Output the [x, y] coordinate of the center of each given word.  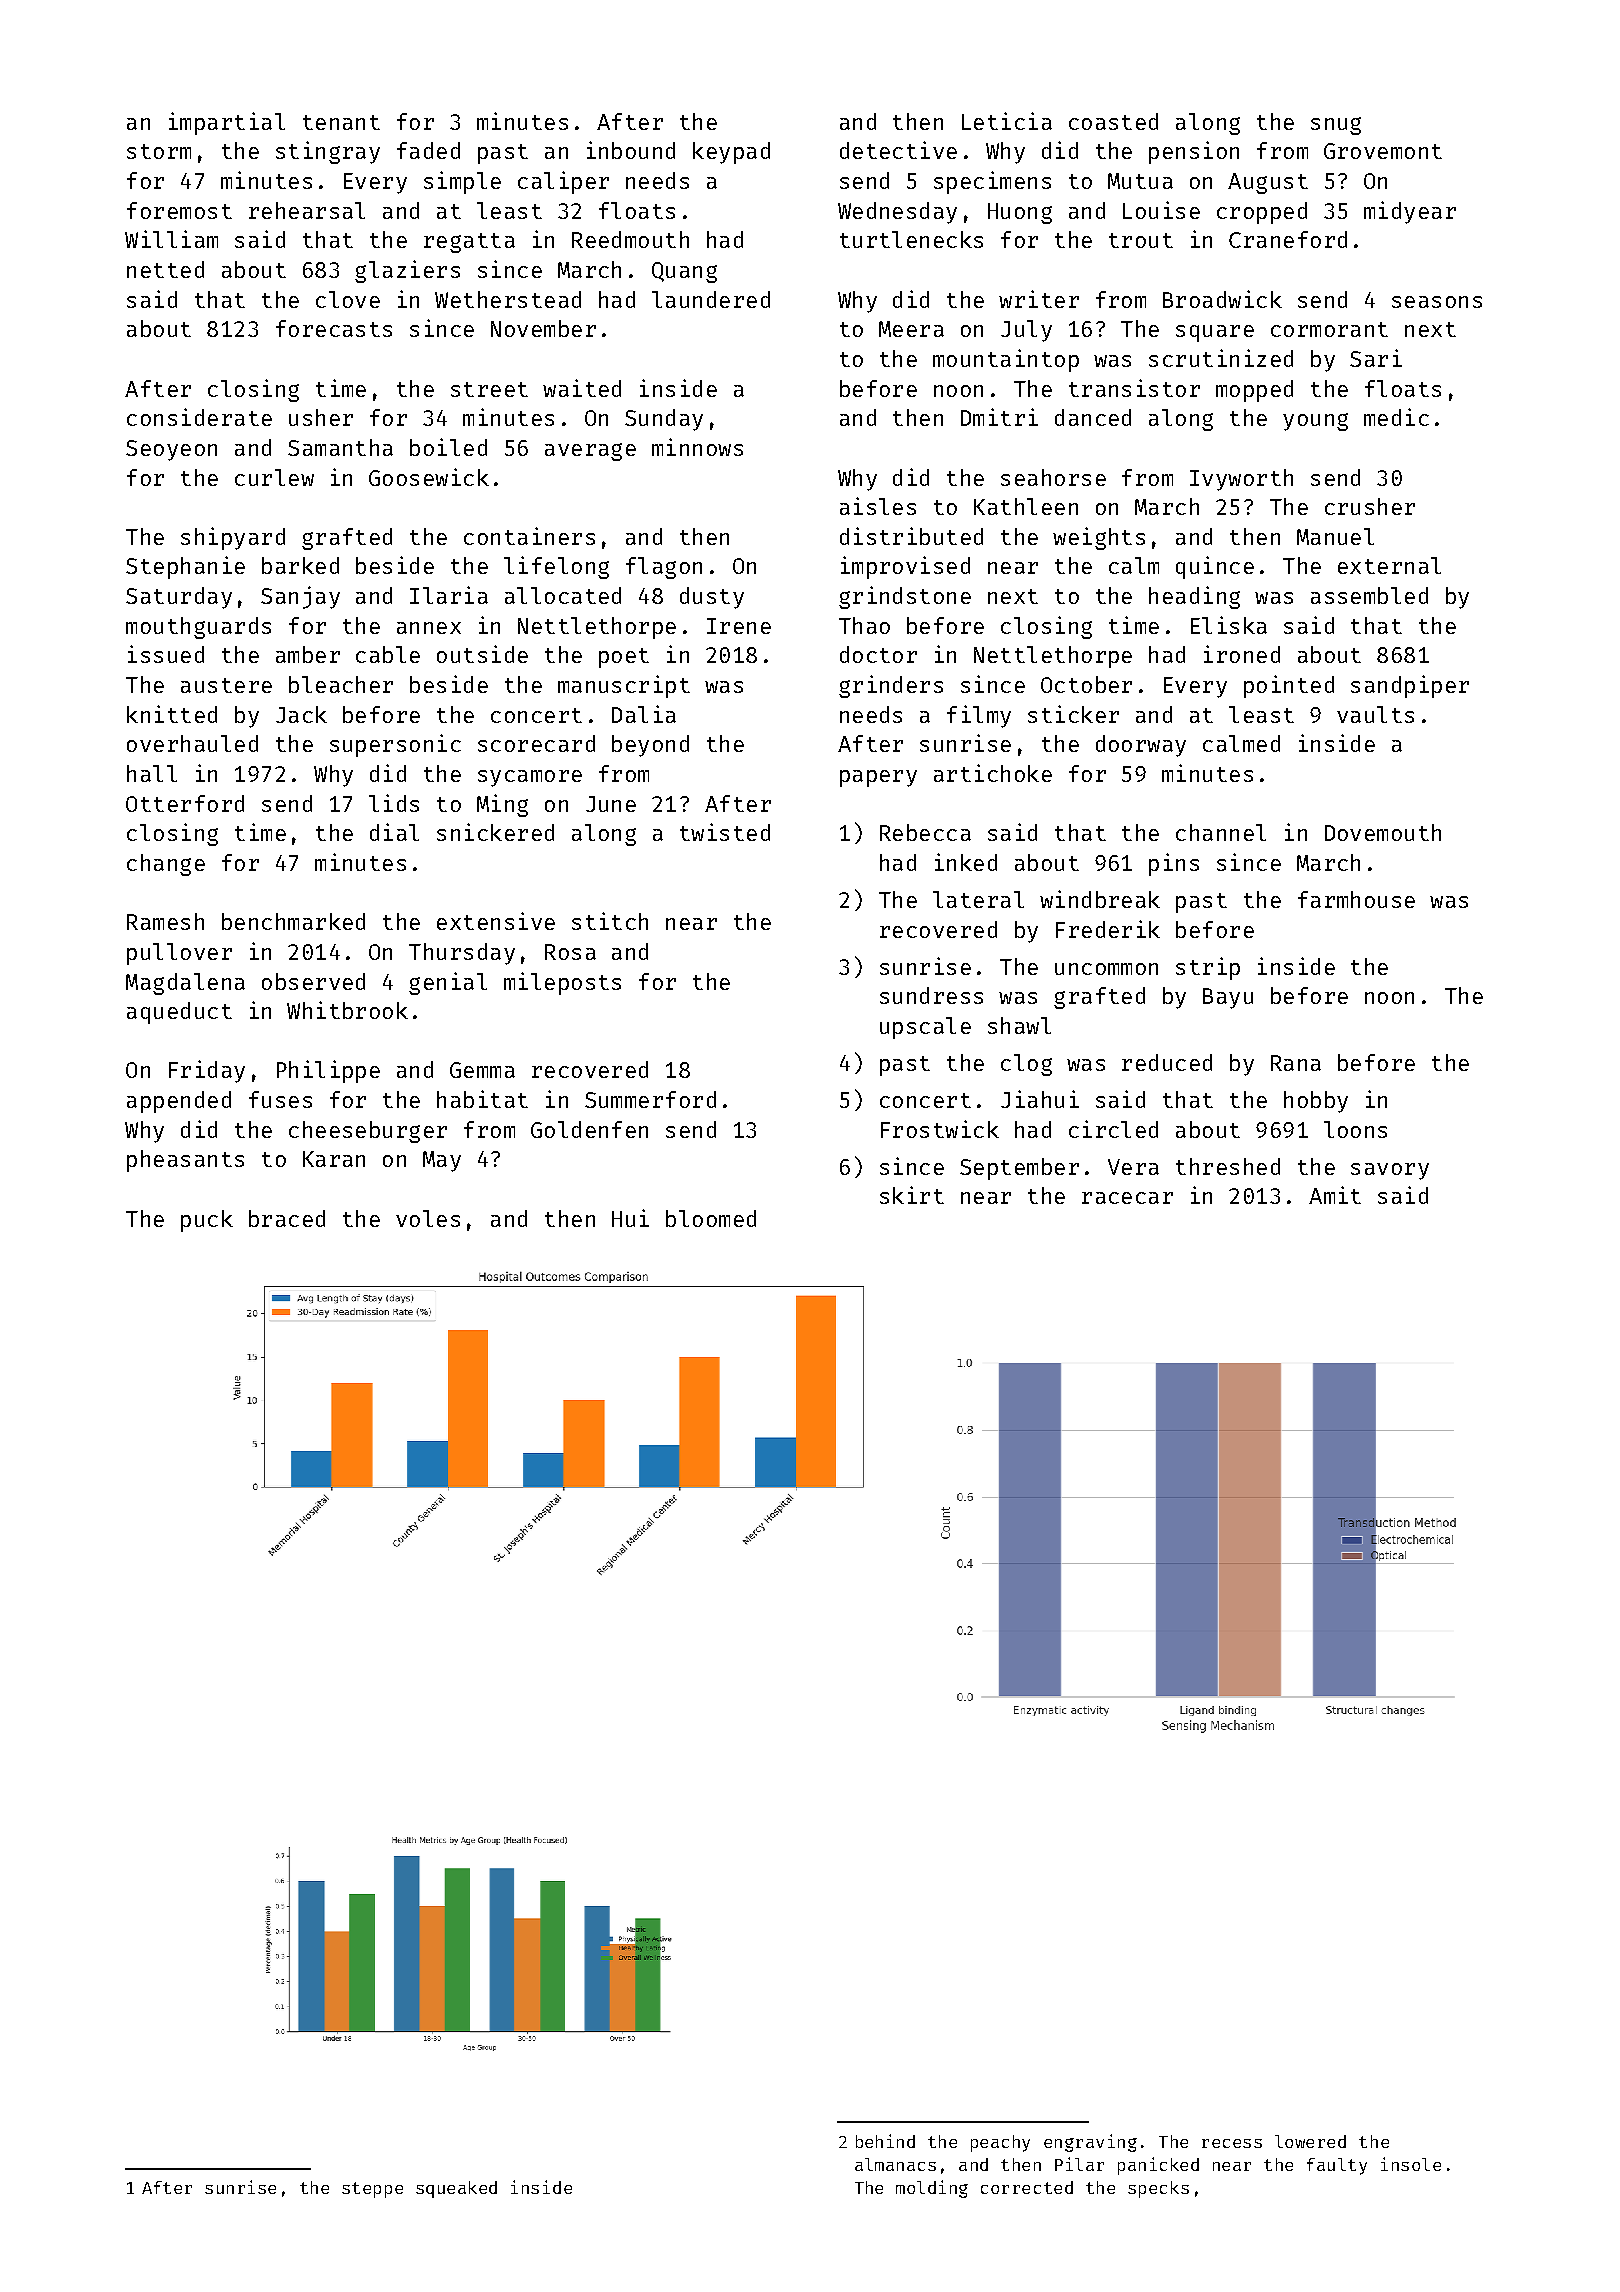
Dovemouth [1383, 832]
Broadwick [1222, 299]
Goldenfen [589, 1129]
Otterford [185, 803]
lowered [1310, 2141]
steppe [372, 2190]
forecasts [334, 328]
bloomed [711, 1218]
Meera [911, 329]
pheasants [185, 1161]
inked [966, 862]
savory [1390, 1171]
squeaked [456, 2189]
